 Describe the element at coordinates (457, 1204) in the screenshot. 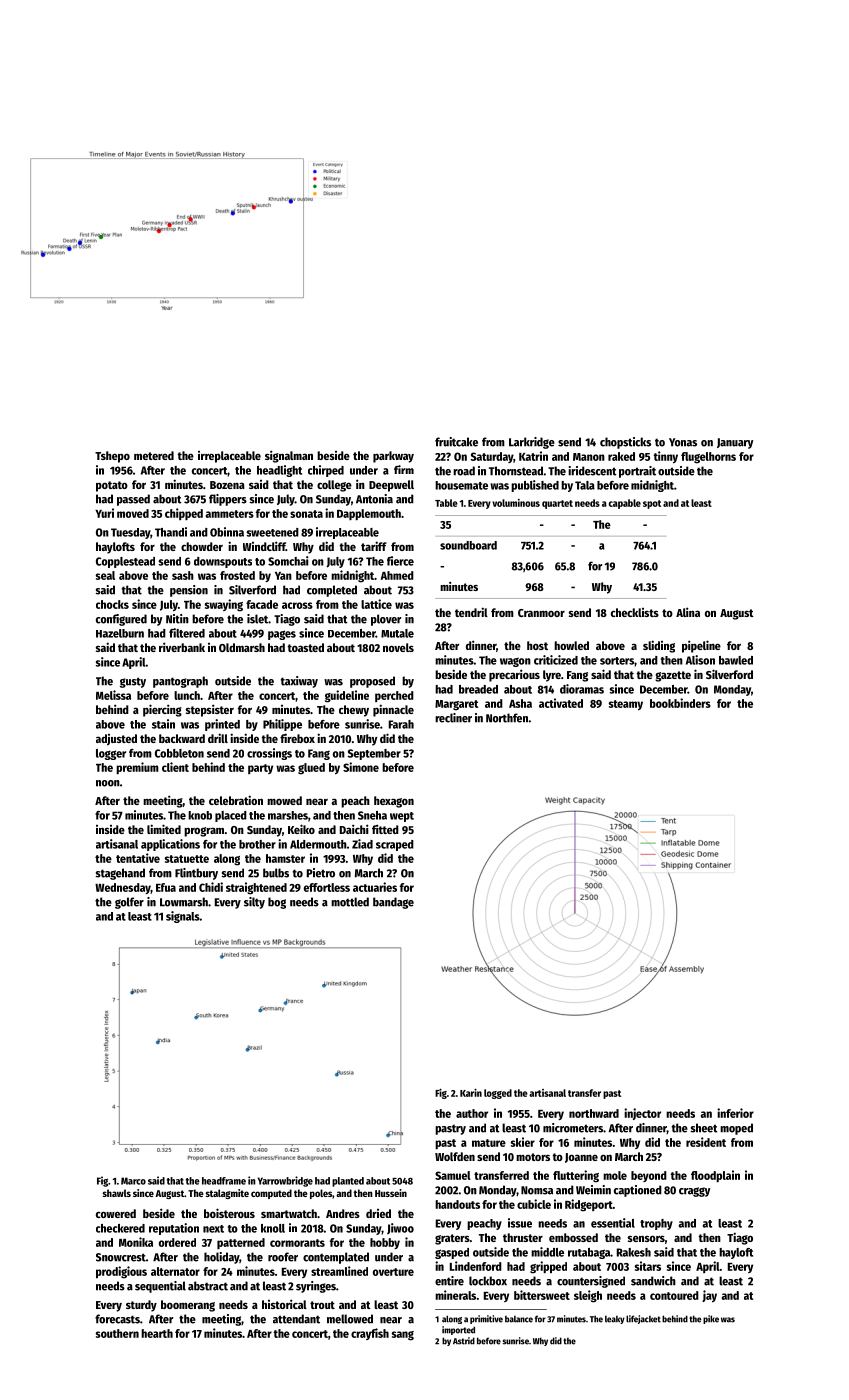

I see `handouts` at that location.
